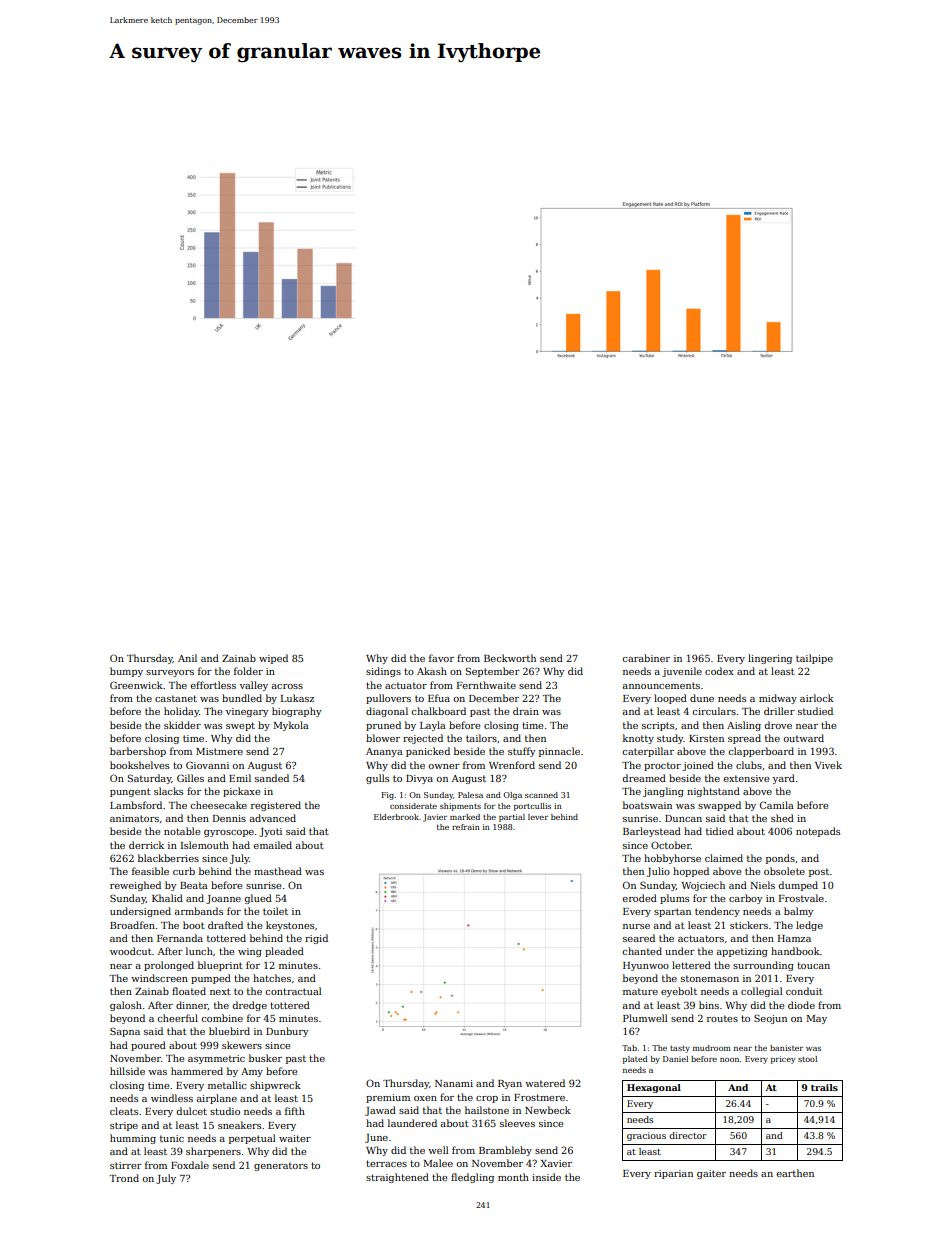 The height and width of the document is (1233, 952). Describe the element at coordinates (454, 1083) in the document. I see `Nanami` at that location.
